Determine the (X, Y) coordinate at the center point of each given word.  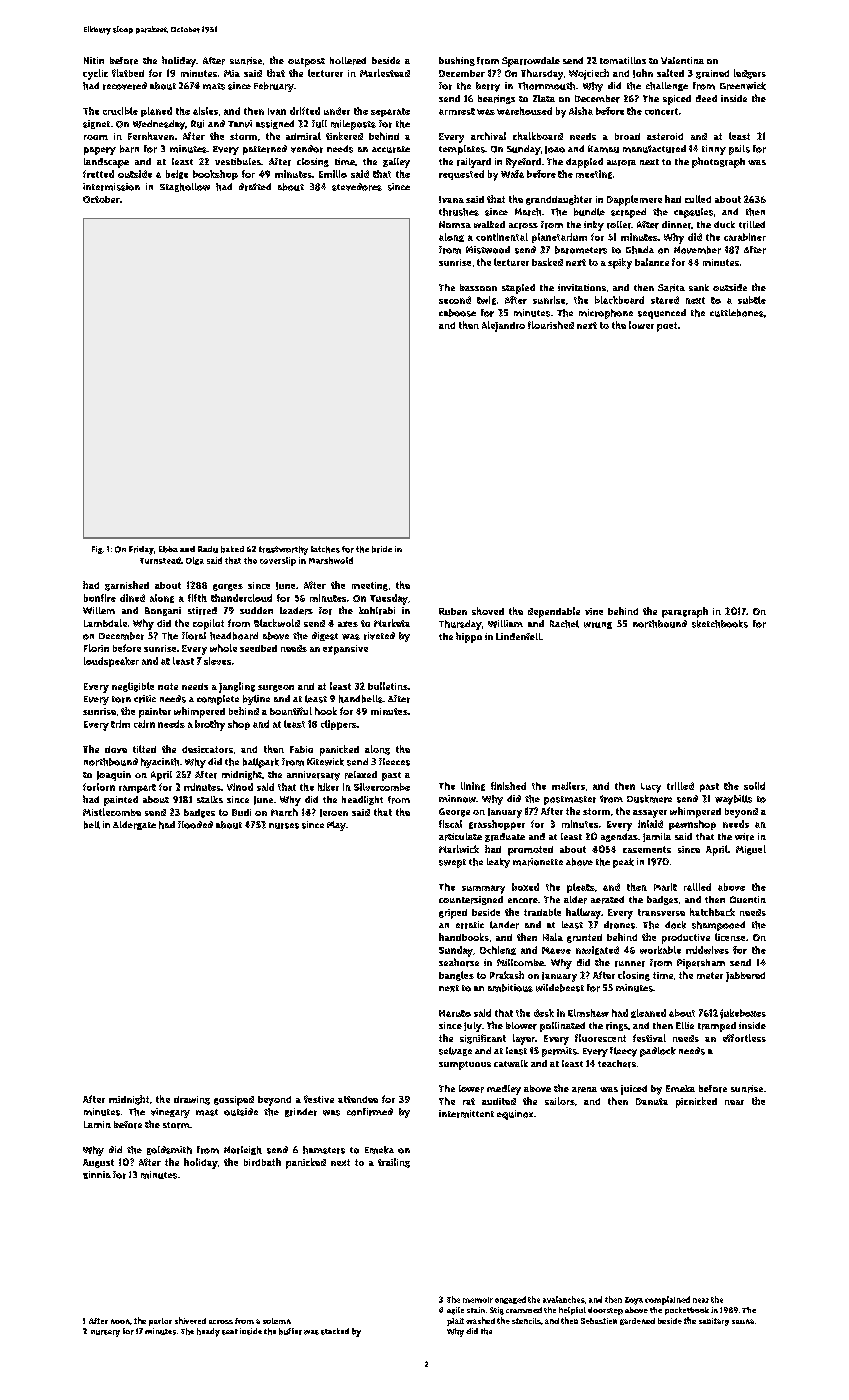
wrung (598, 625)
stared (665, 300)
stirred (202, 611)
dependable (554, 612)
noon (120, 1321)
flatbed (128, 73)
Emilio (333, 174)
